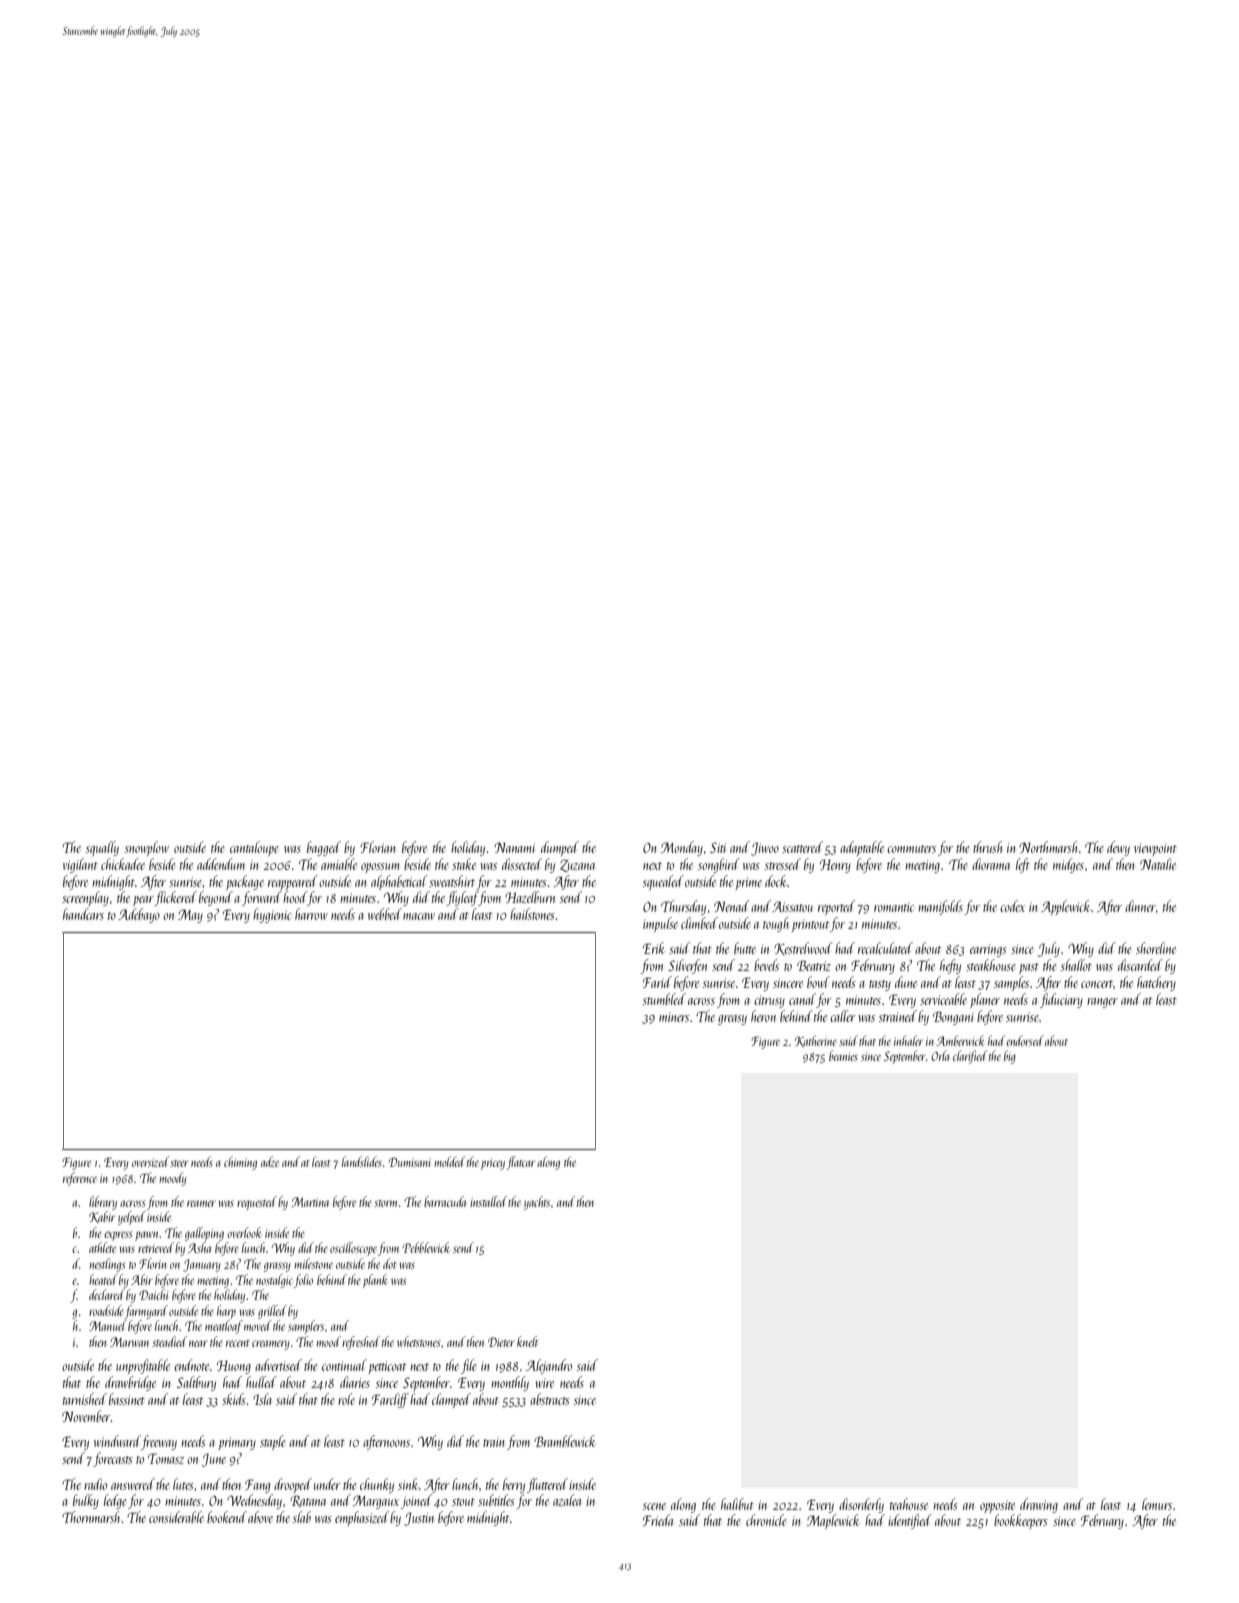  I want to click on bookend, so click(227, 1517).
